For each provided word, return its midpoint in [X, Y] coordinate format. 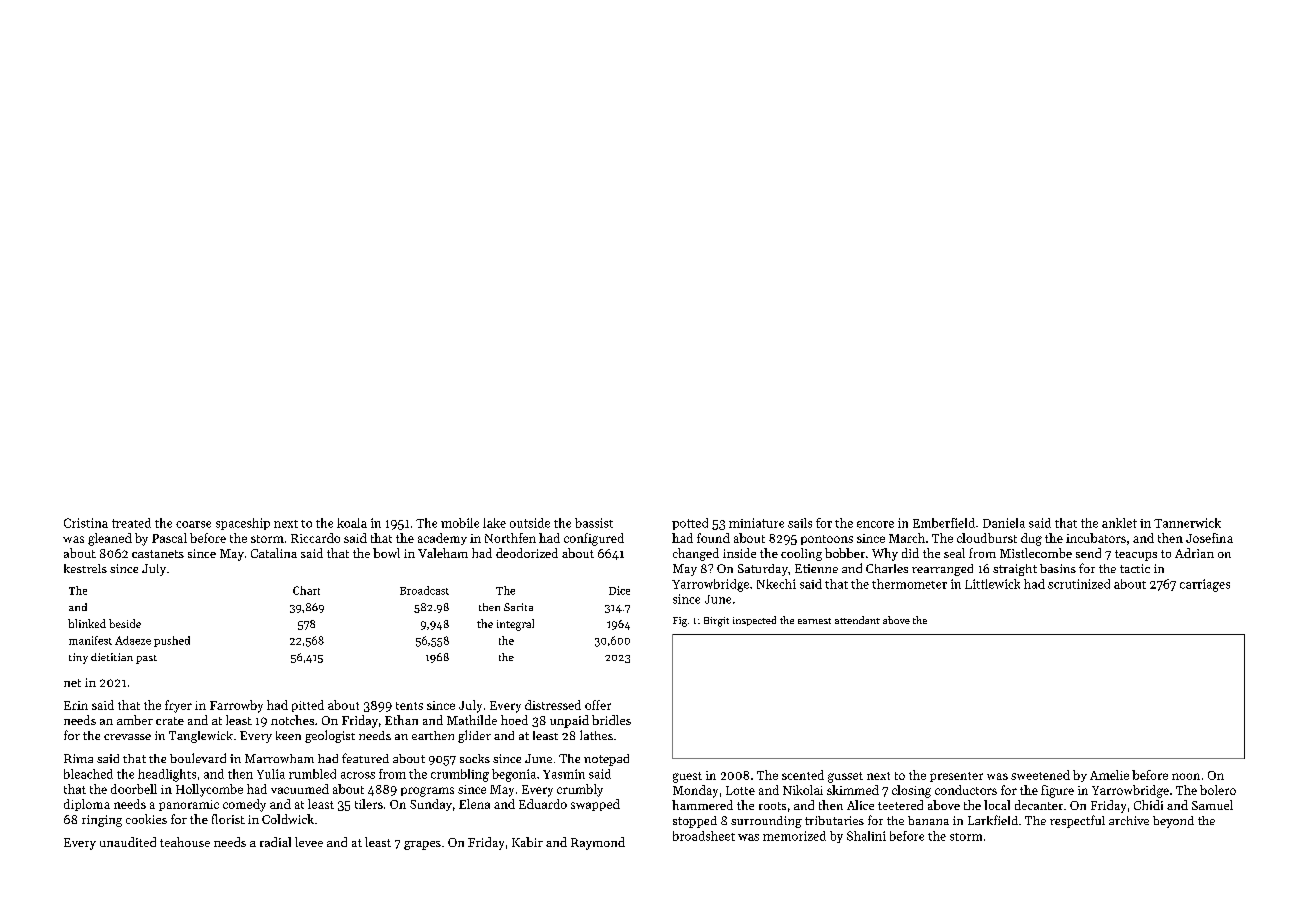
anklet [1119, 523]
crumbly [580, 790]
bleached [88, 774]
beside [125, 623]
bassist [594, 523]
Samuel [1212, 805]
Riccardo [315, 538]
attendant [857, 620]
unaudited [128, 842]
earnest [814, 621]
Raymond [598, 843]
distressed [553, 705]
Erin [76, 705]
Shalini [866, 836]
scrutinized [1079, 584]
